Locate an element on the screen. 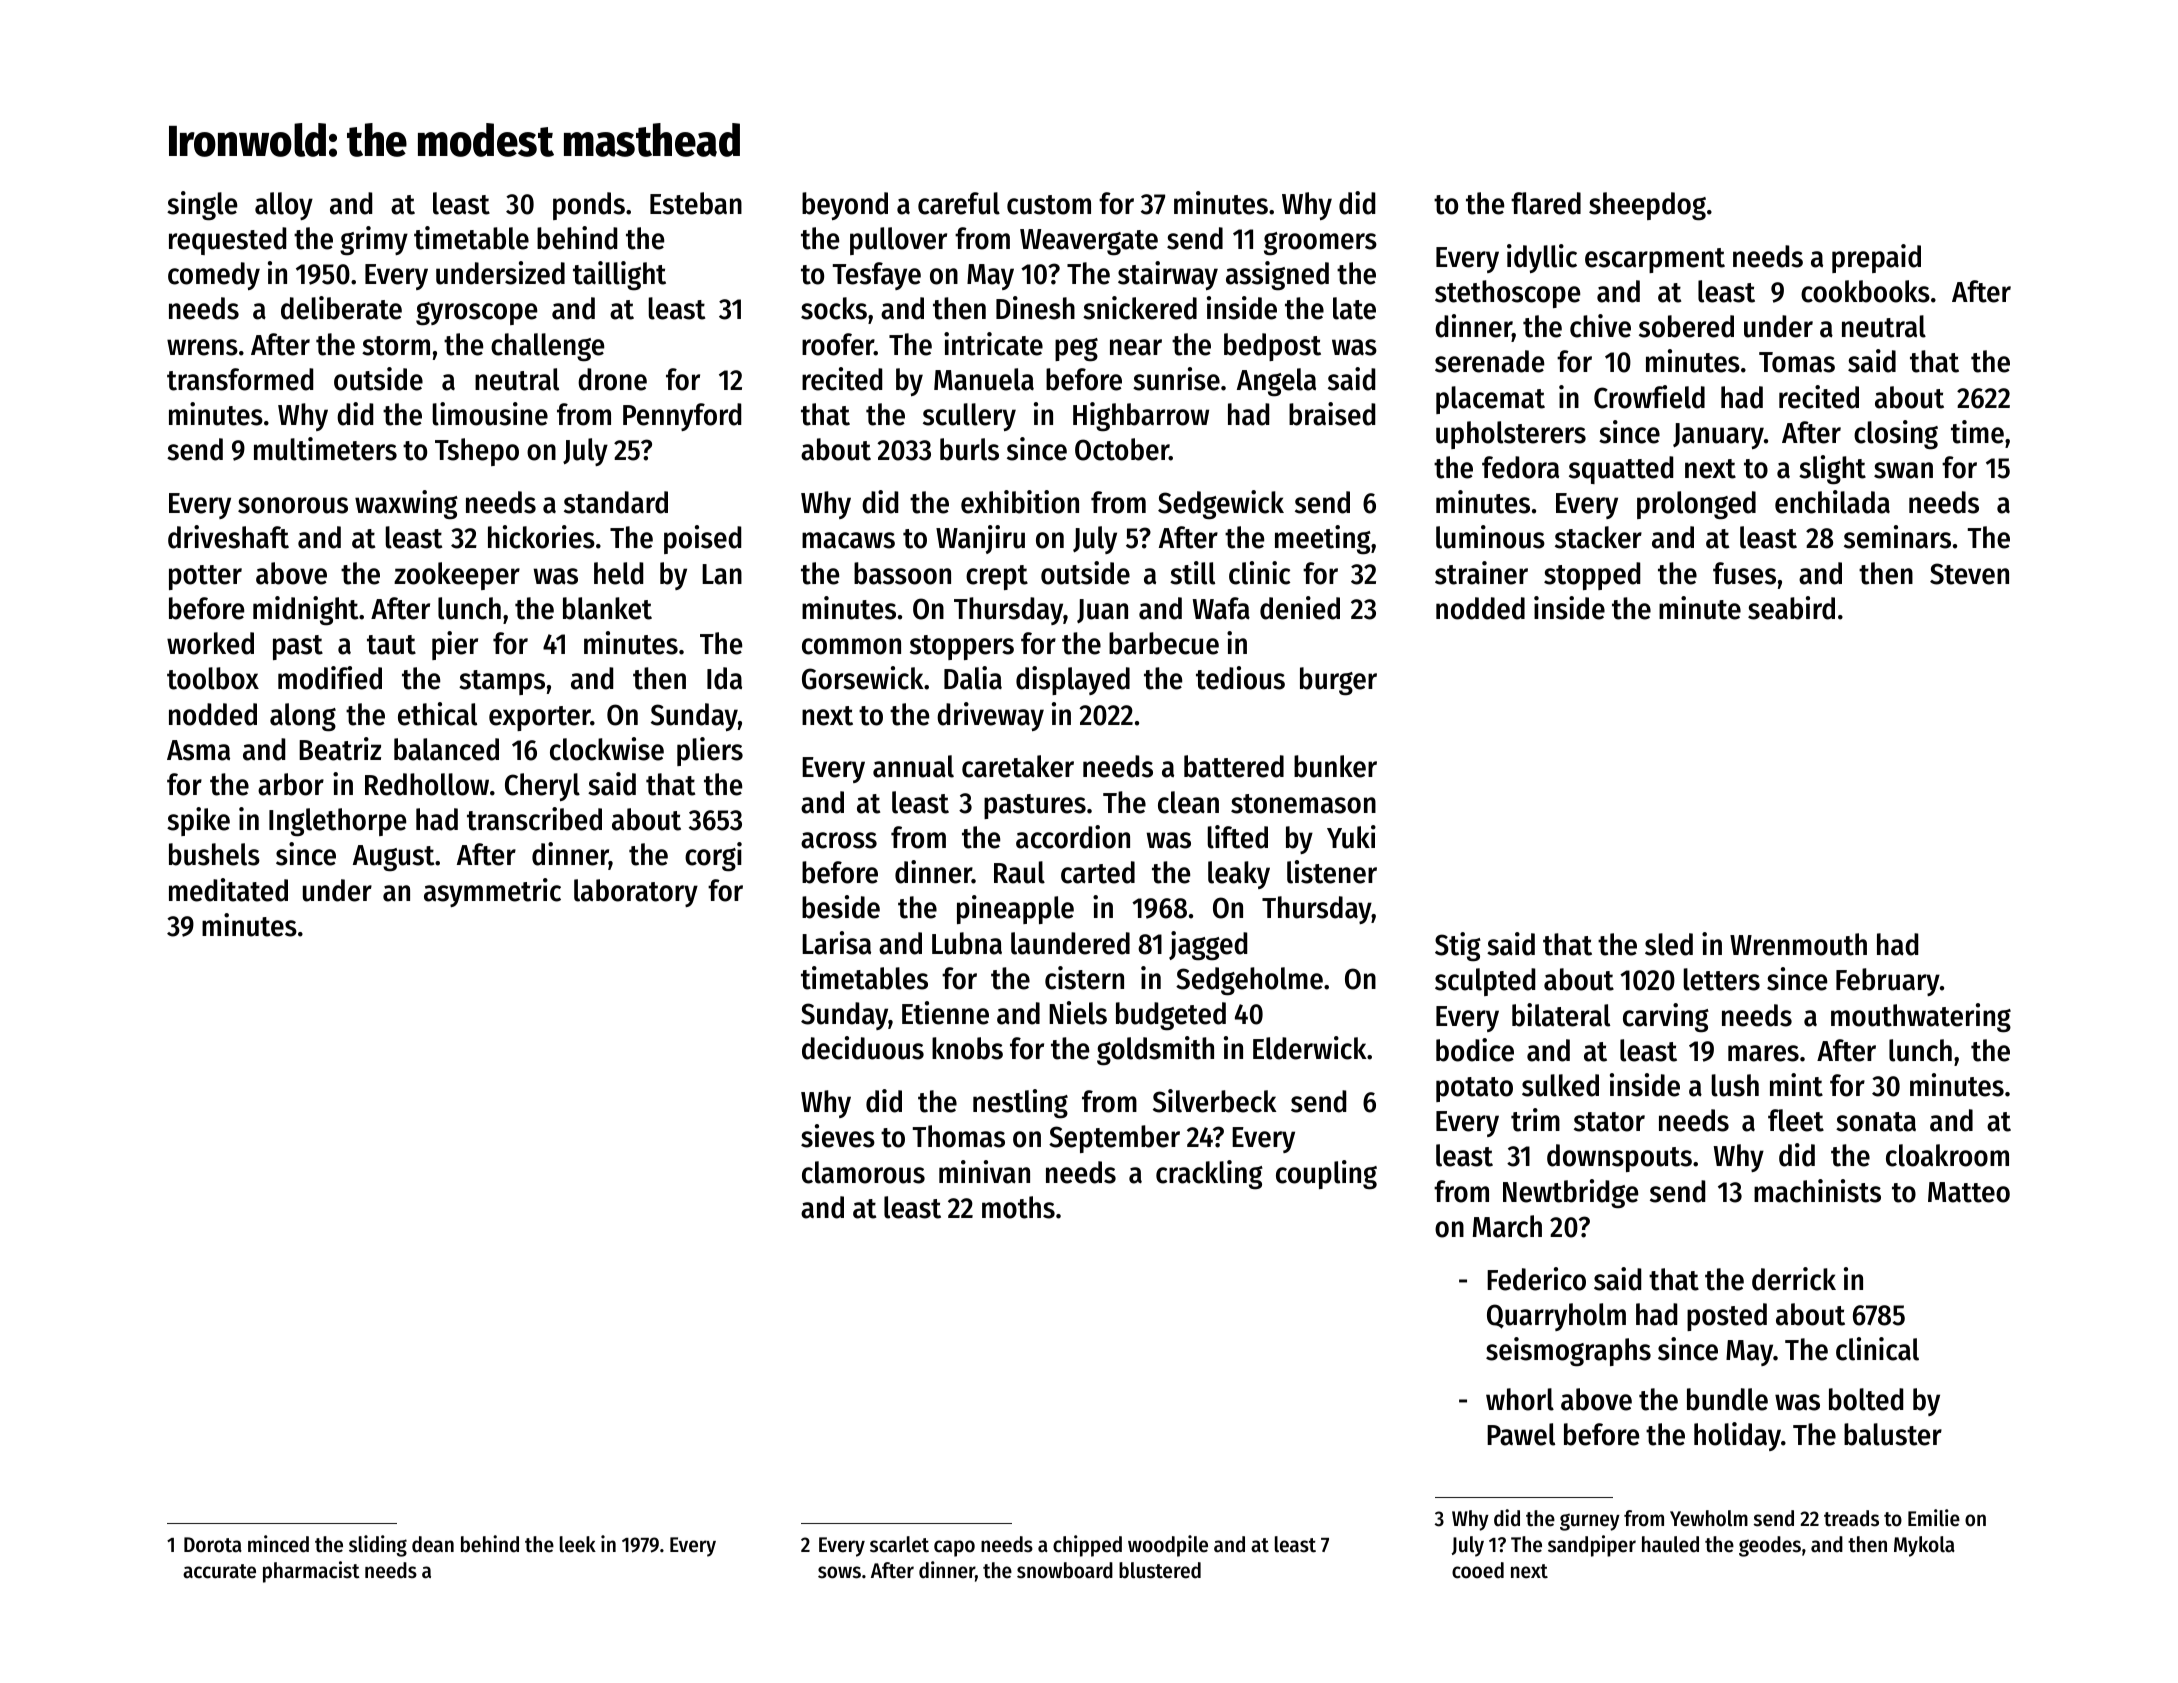 This screenshot has width=2178, height=1683. annual is located at coordinates (913, 766).
